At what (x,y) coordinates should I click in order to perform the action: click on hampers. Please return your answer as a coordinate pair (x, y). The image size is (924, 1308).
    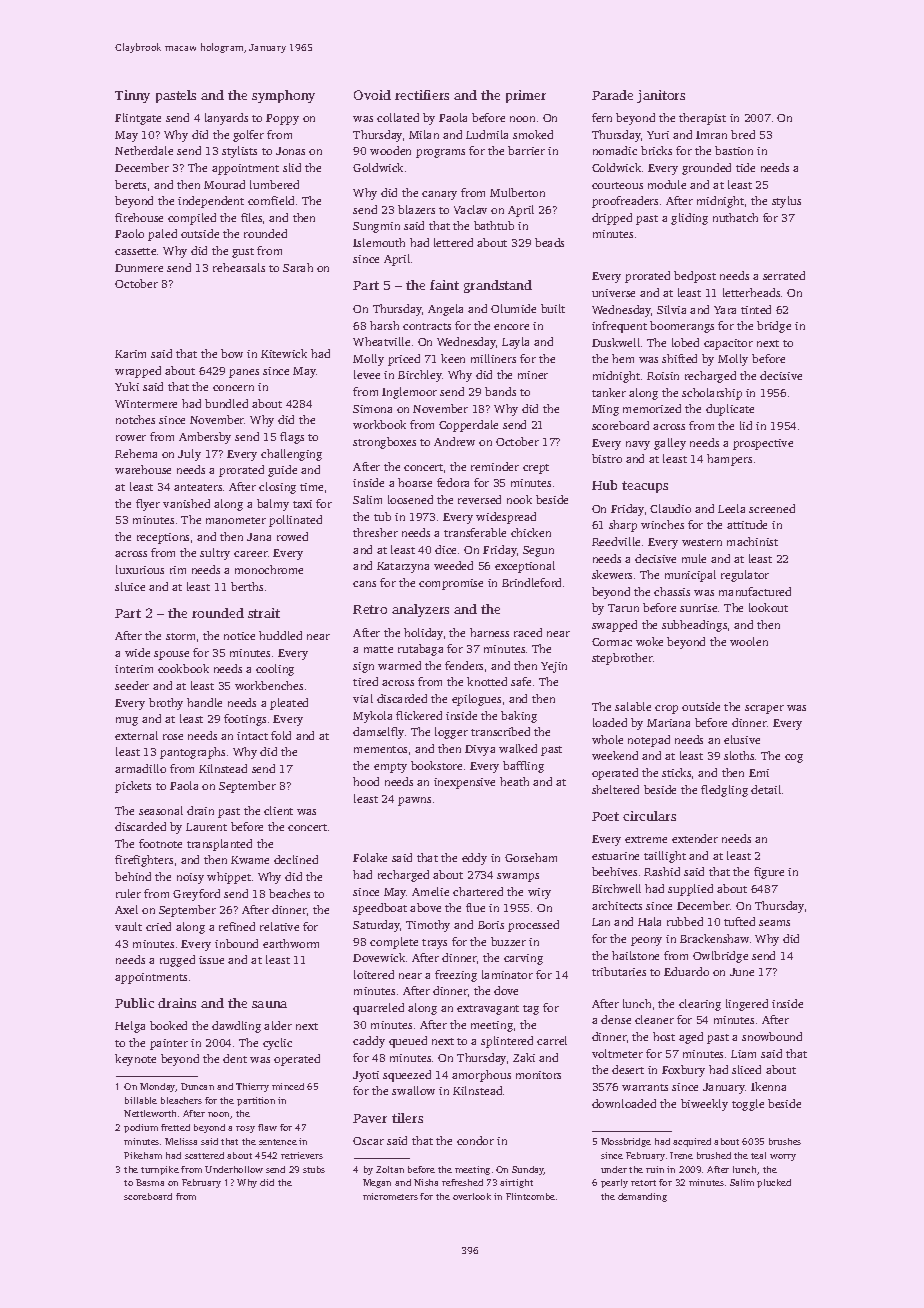
    Looking at the image, I should click on (729, 460).
